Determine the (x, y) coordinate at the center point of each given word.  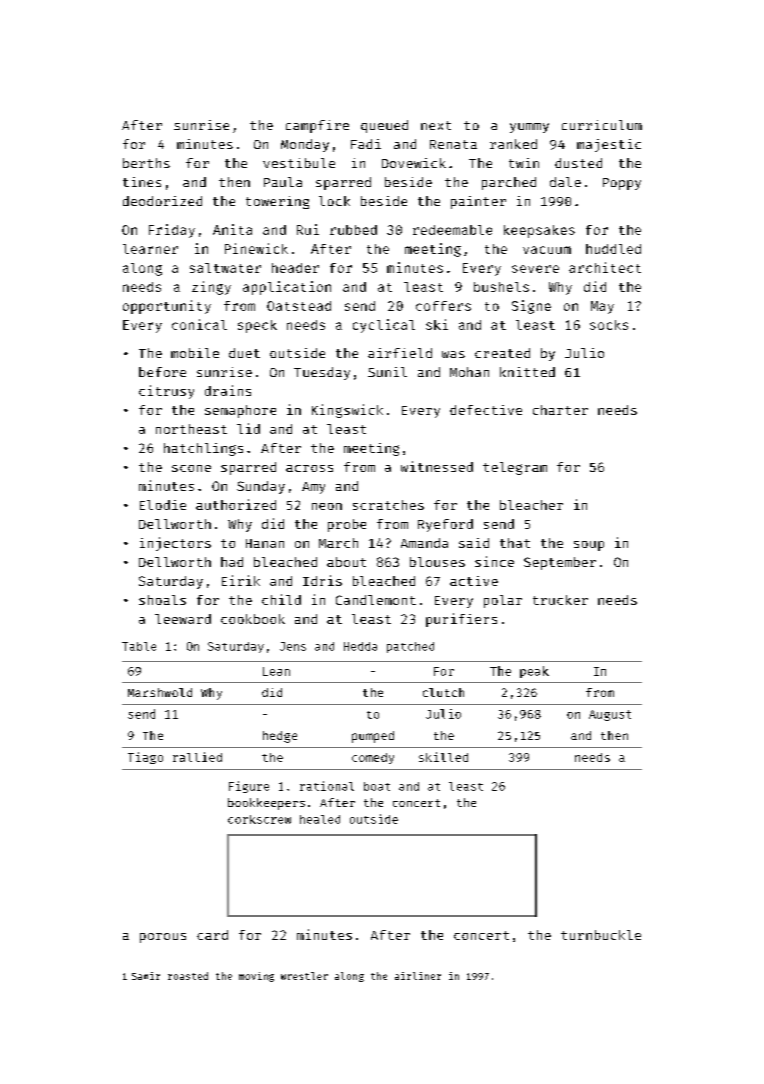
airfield (400, 353)
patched (410, 647)
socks (609, 325)
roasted (188, 976)
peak (534, 672)
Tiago (145, 758)
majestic (609, 145)
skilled (443, 757)
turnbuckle (601, 935)
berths (146, 163)
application (287, 288)
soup (589, 546)
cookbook (253, 619)
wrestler (304, 976)
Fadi (366, 144)
